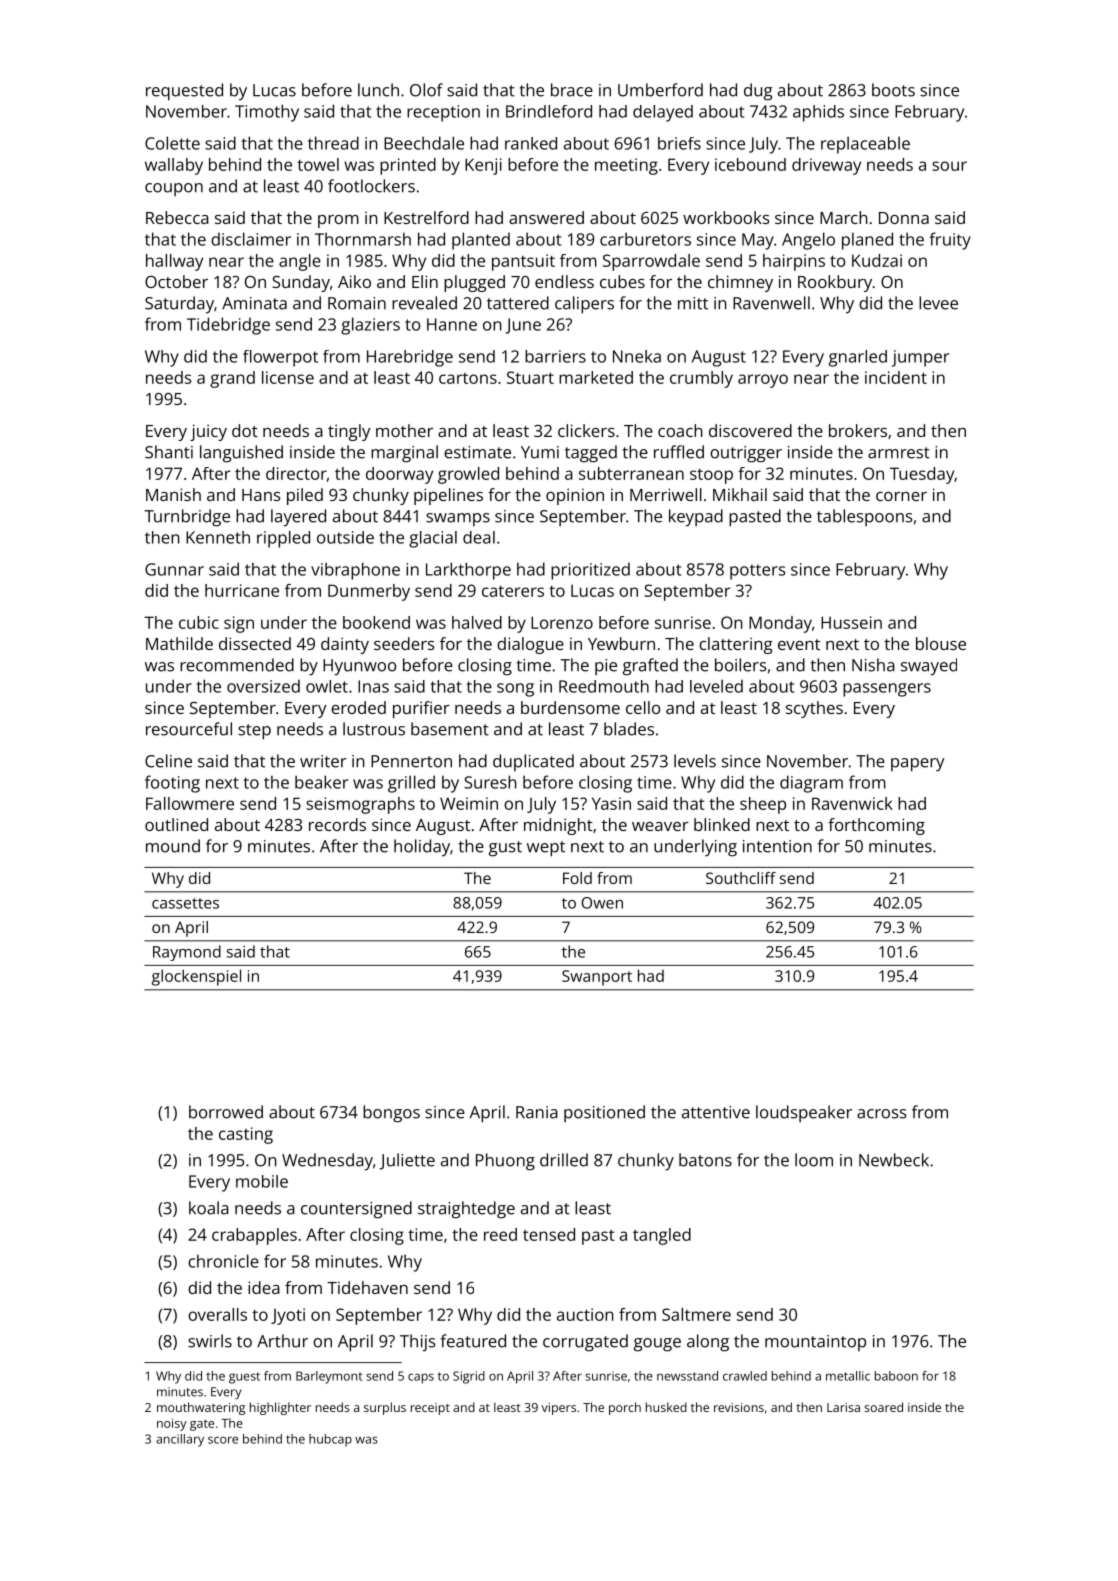 This image has width=1118, height=1581. What do you see at coordinates (490, 782) in the image?
I see `Suresh` at bounding box center [490, 782].
